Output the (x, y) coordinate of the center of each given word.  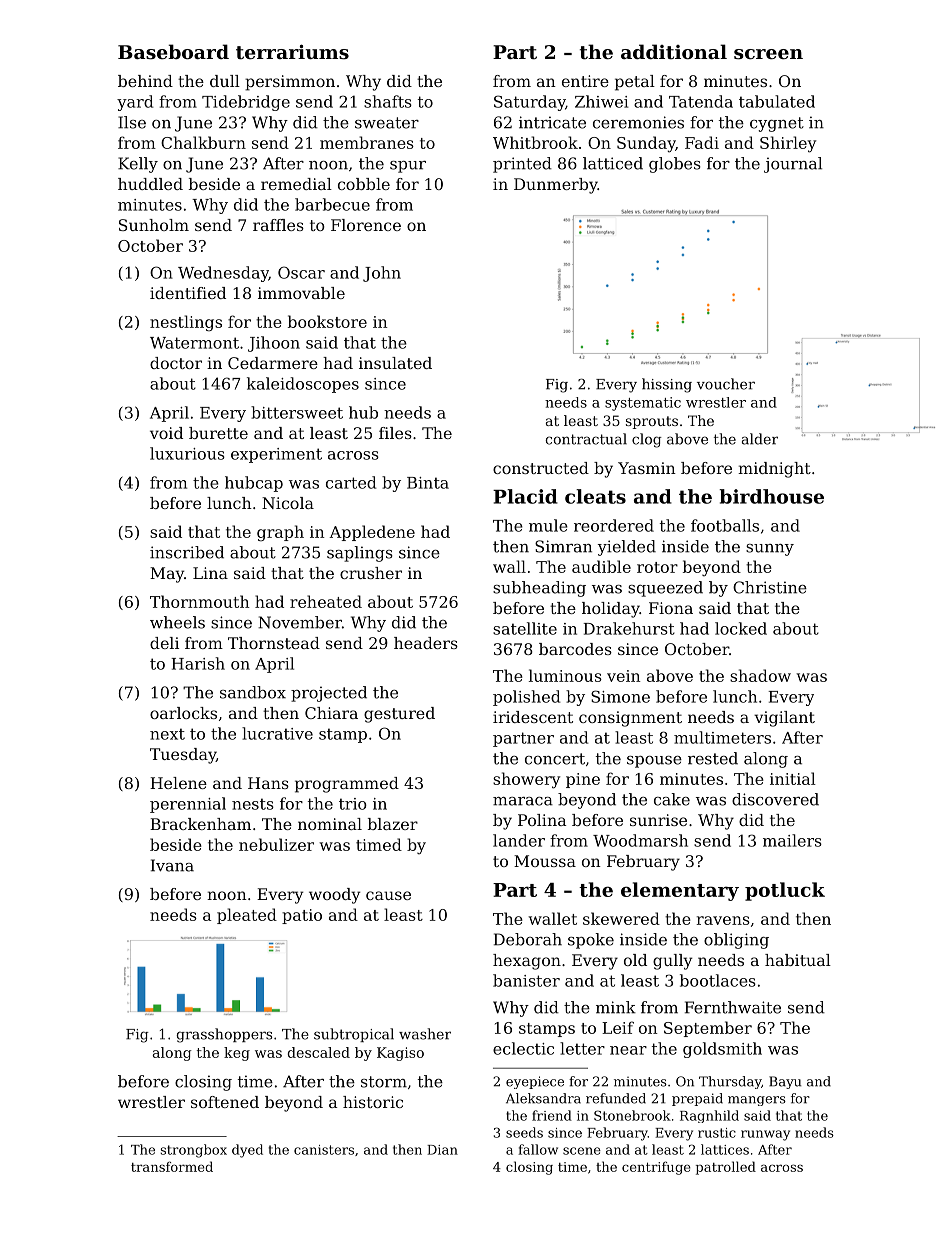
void (166, 433)
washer (425, 1034)
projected (329, 694)
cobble (364, 184)
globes (675, 165)
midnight (774, 470)
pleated (247, 916)
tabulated (777, 101)
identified (188, 293)
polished (526, 698)
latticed (613, 163)
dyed (247, 1151)
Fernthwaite (733, 1007)
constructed (541, 468)
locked (741, 628)
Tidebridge (246, 103)
